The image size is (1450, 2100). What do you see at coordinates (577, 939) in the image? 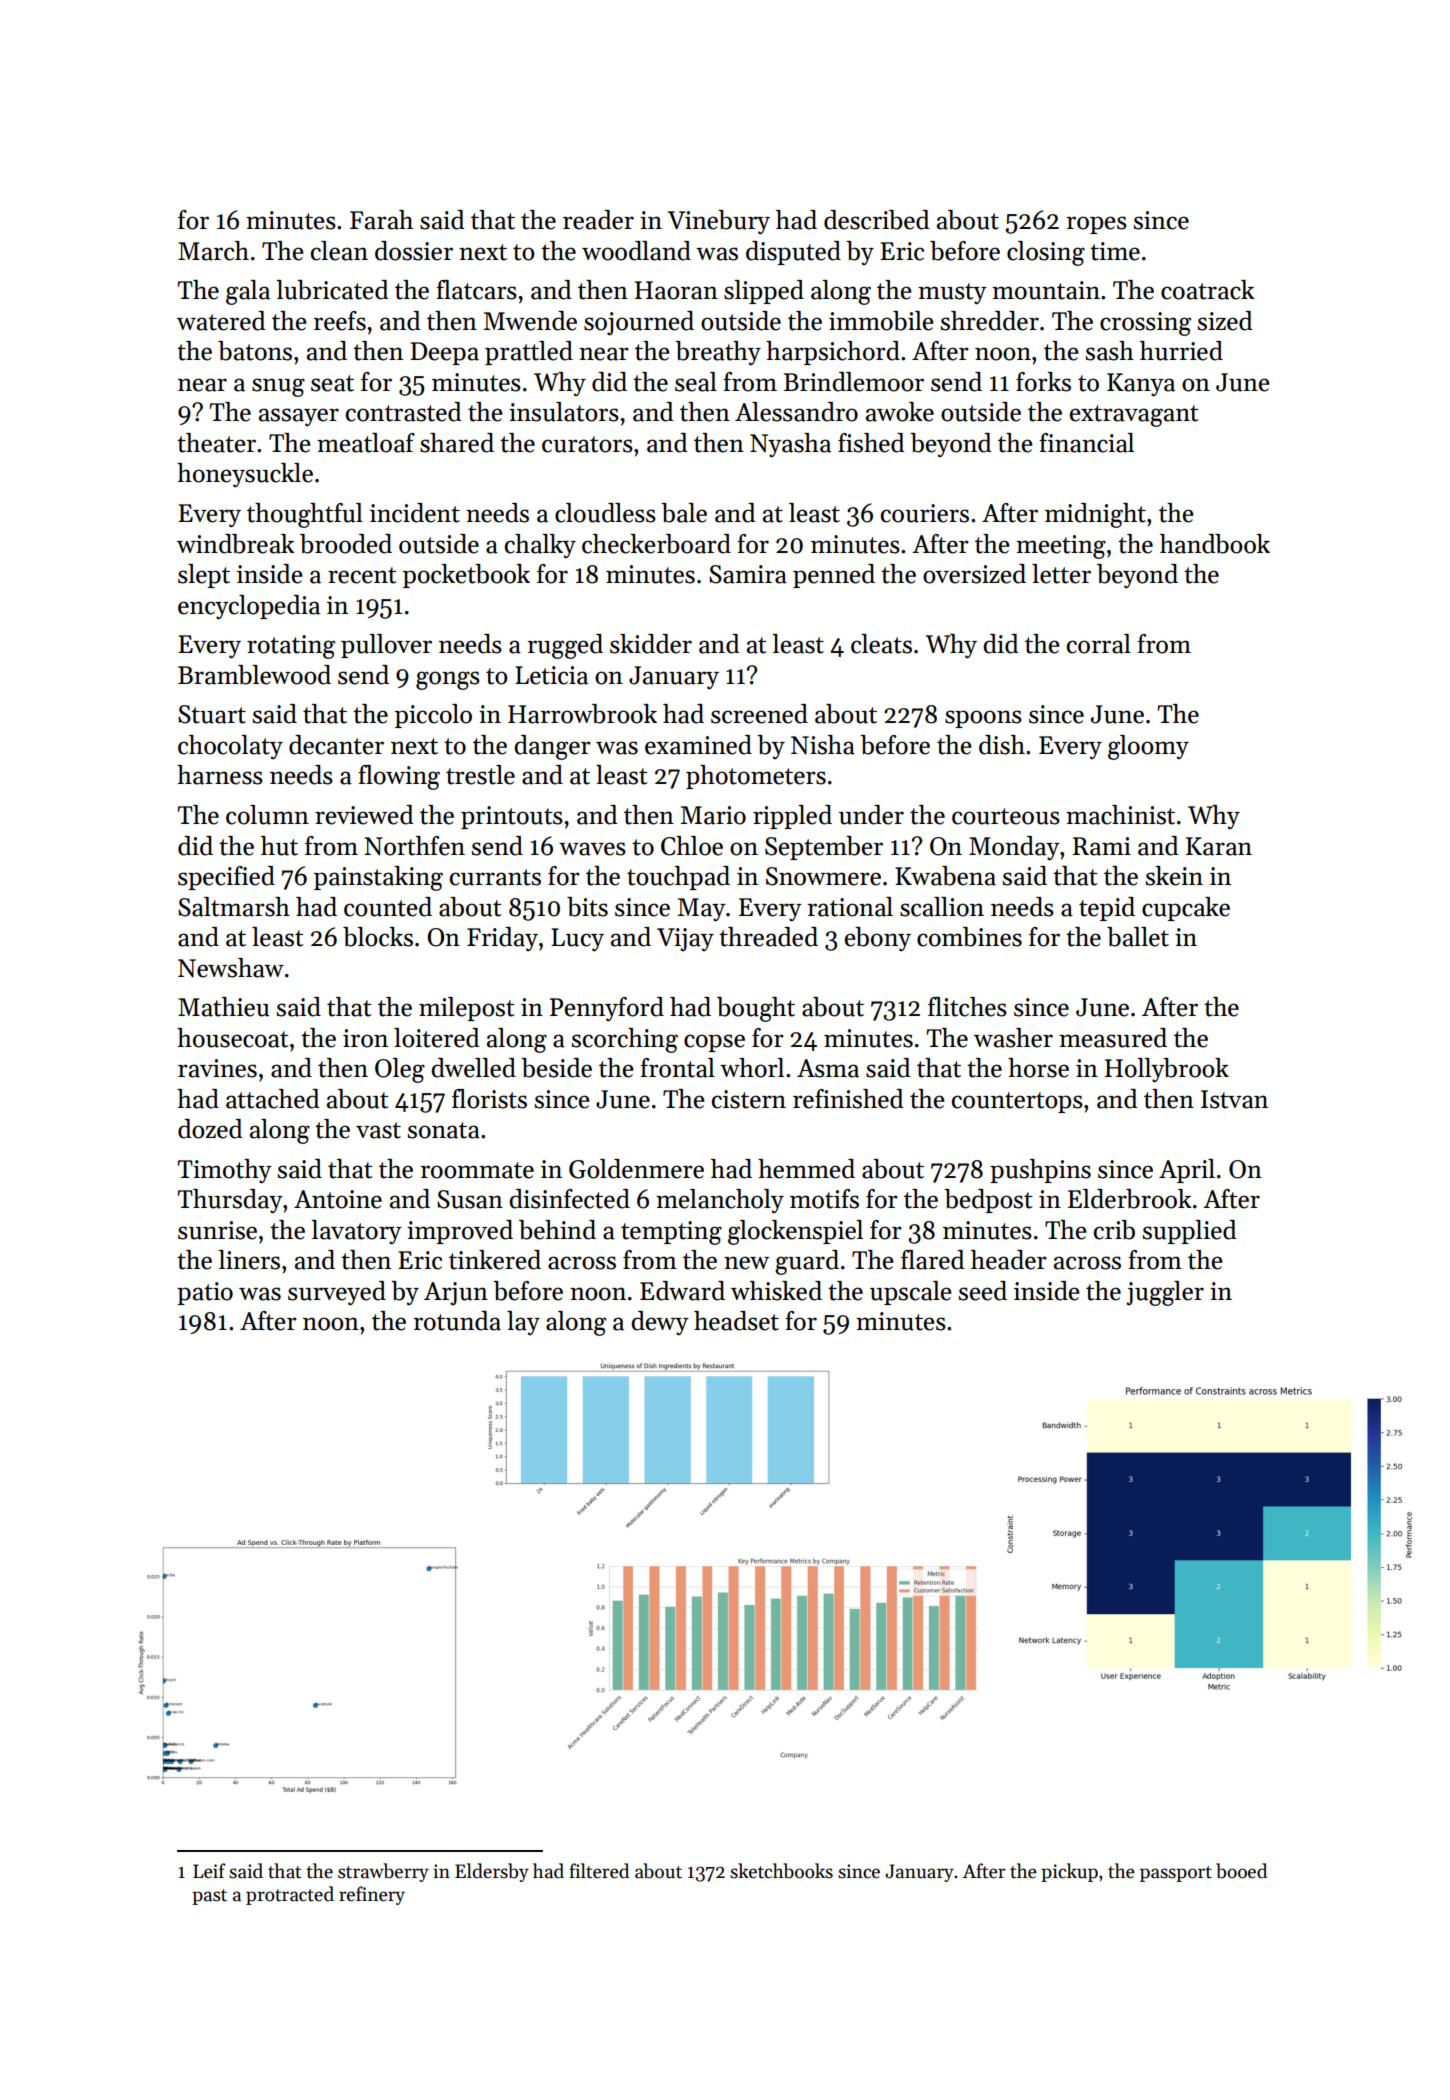
I see `Lucy` at bounding box center [577, 939].
